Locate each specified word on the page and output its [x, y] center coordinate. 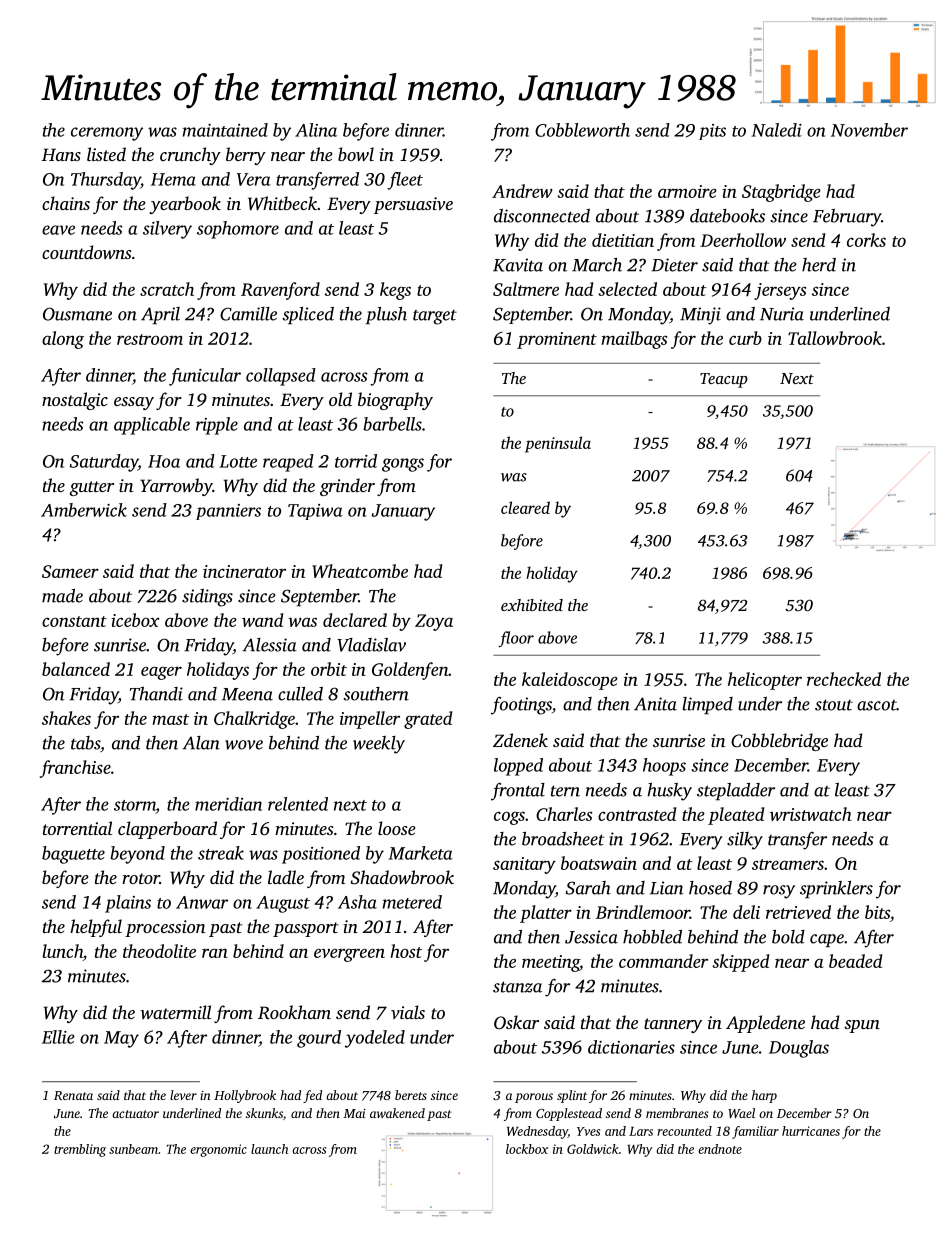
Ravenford [280, 291]
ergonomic [218, 1150]
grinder [347, 487]
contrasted [637, 814]
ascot [877, 705]
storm [135, 805]
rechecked [844, 679]
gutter [91, 488]
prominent [557, 340]
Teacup [724, 380]
